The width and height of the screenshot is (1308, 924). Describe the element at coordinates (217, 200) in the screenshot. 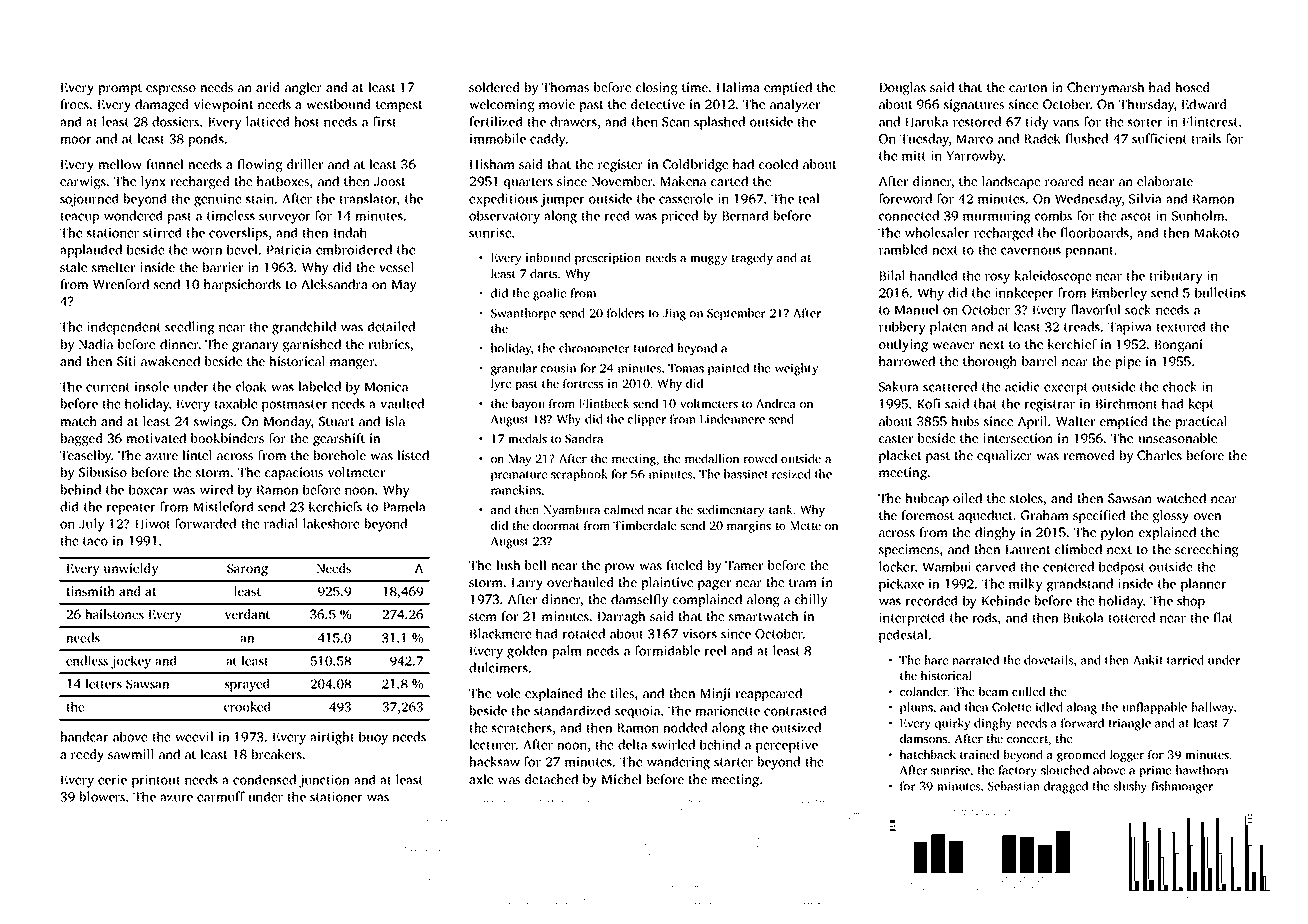

I see `genuine` at that location.
